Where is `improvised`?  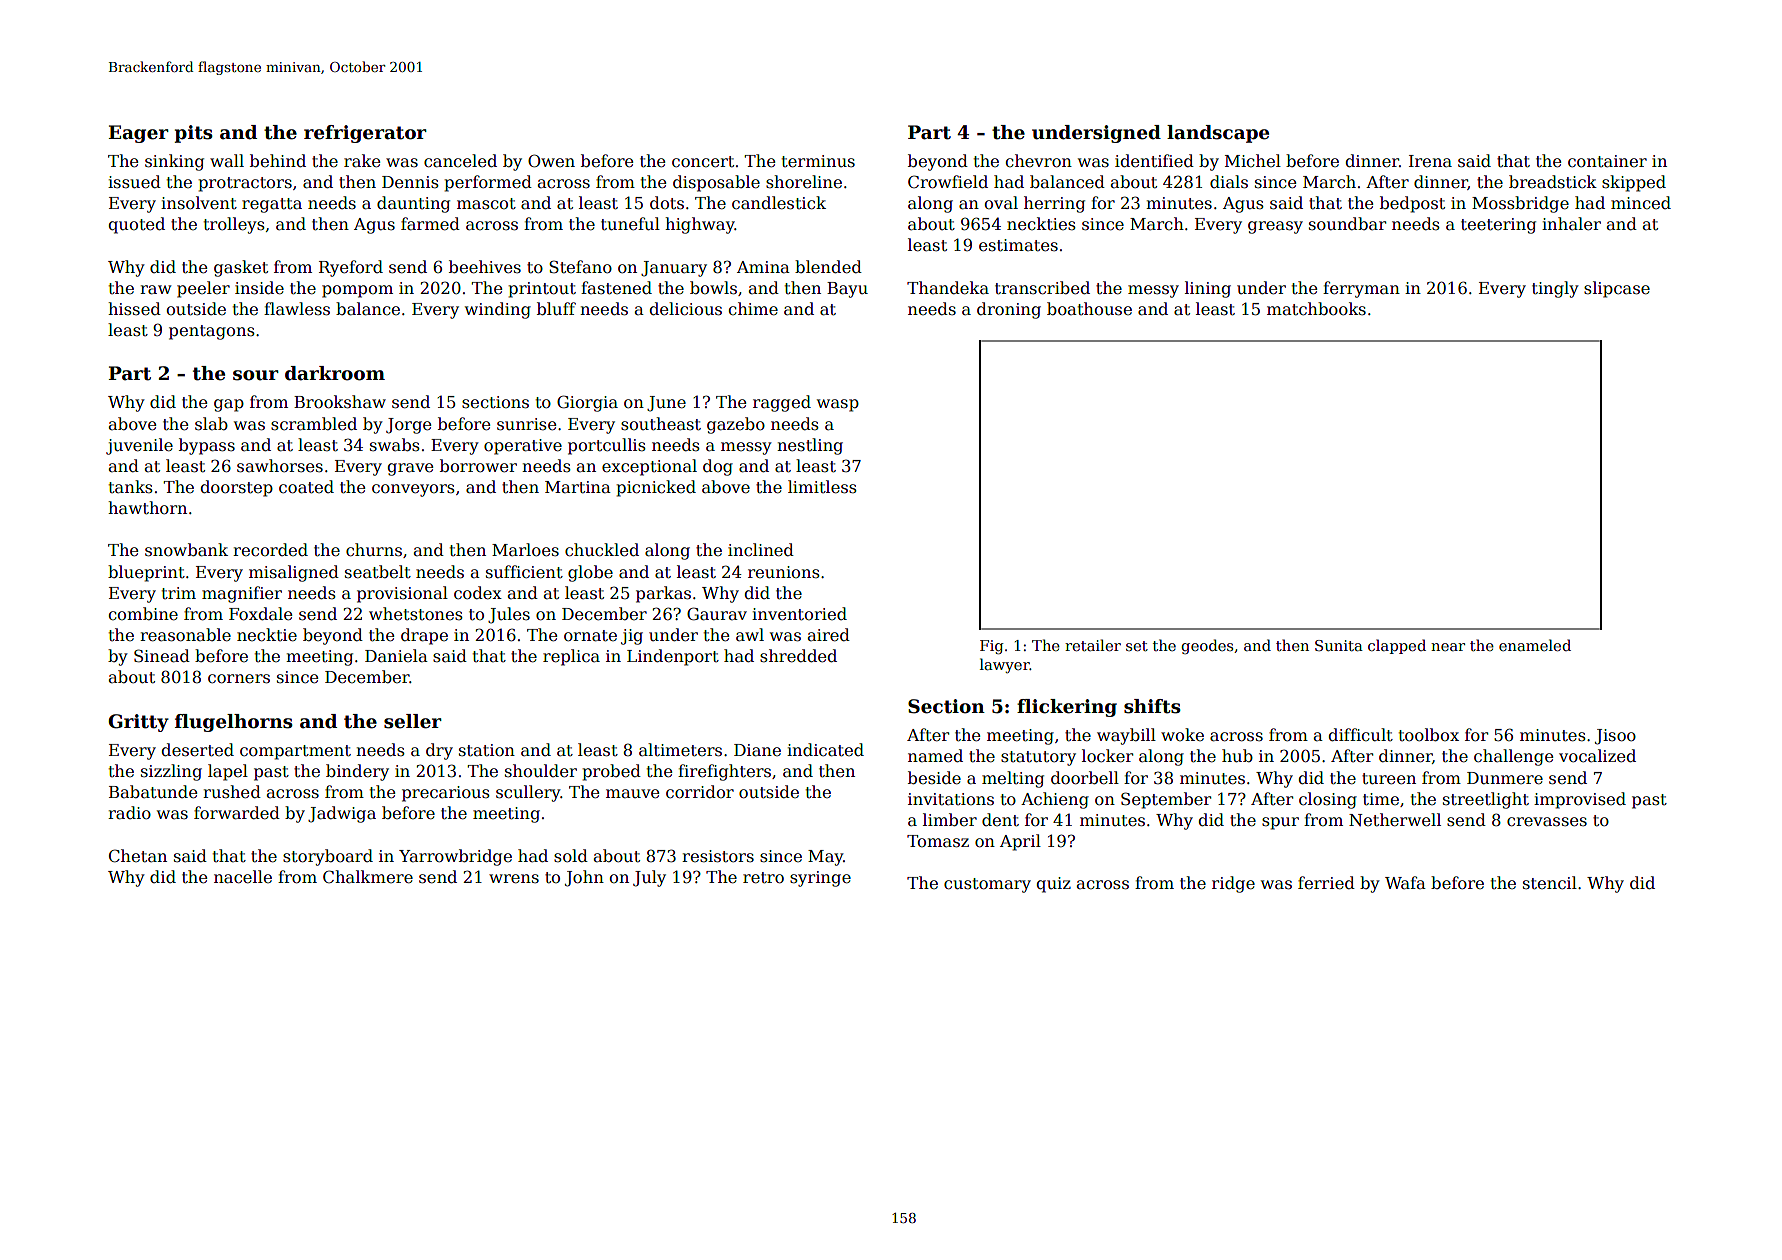 improvised is located at coordinates (1580, 800).
